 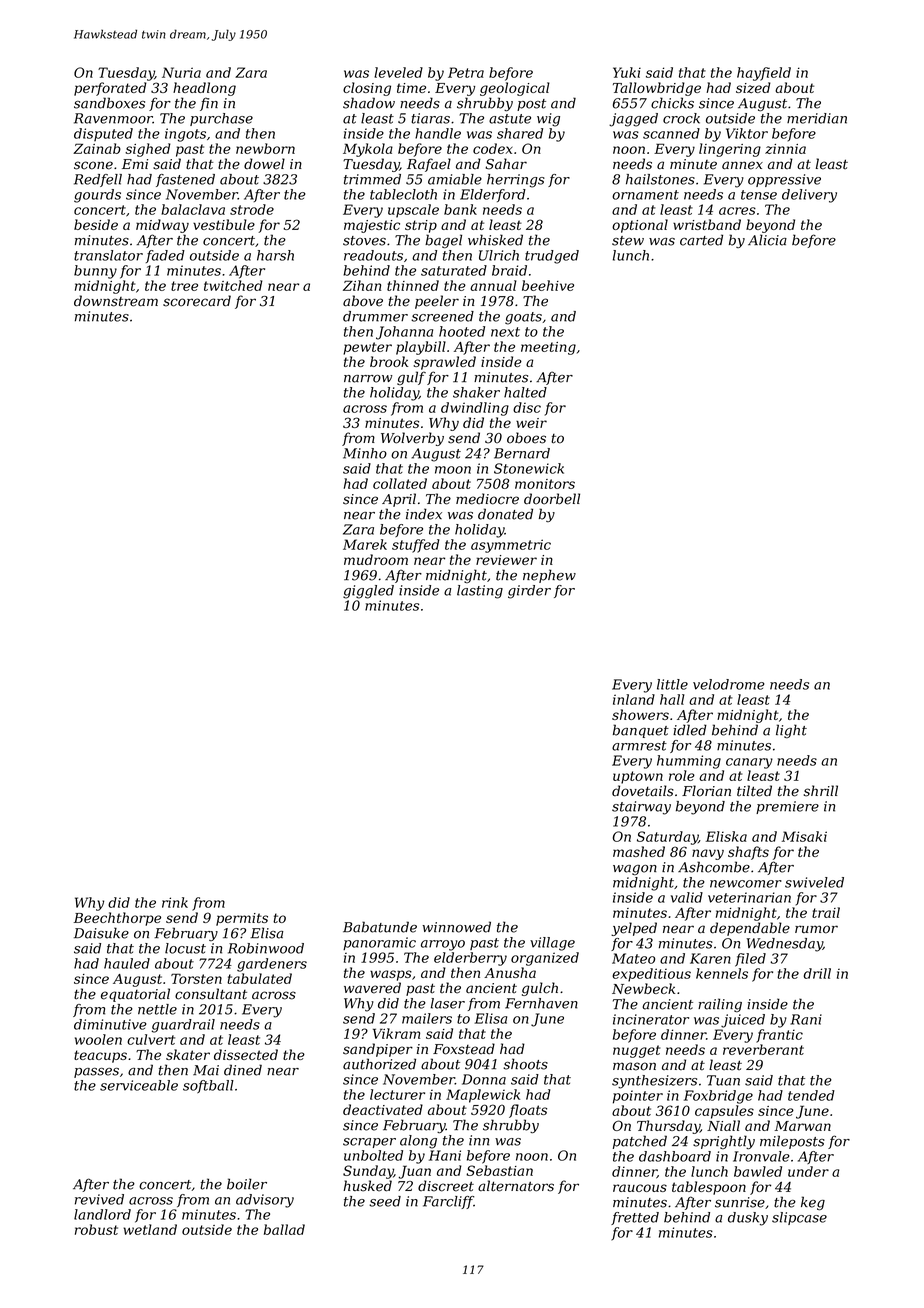 I want to click on reverberant, so click(x=763, y=1049).
